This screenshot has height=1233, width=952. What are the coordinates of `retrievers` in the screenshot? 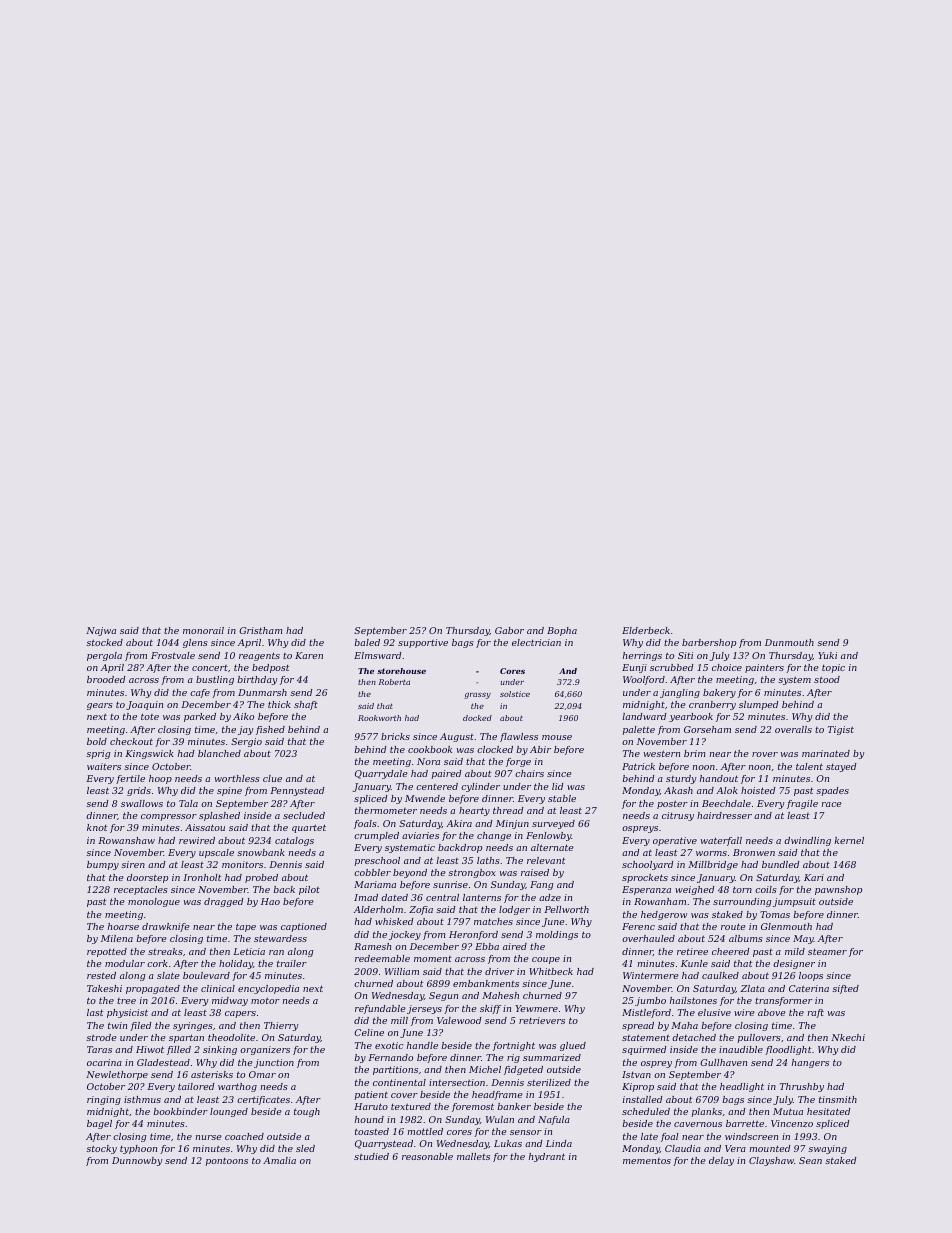 It's located at (542, 1020).
